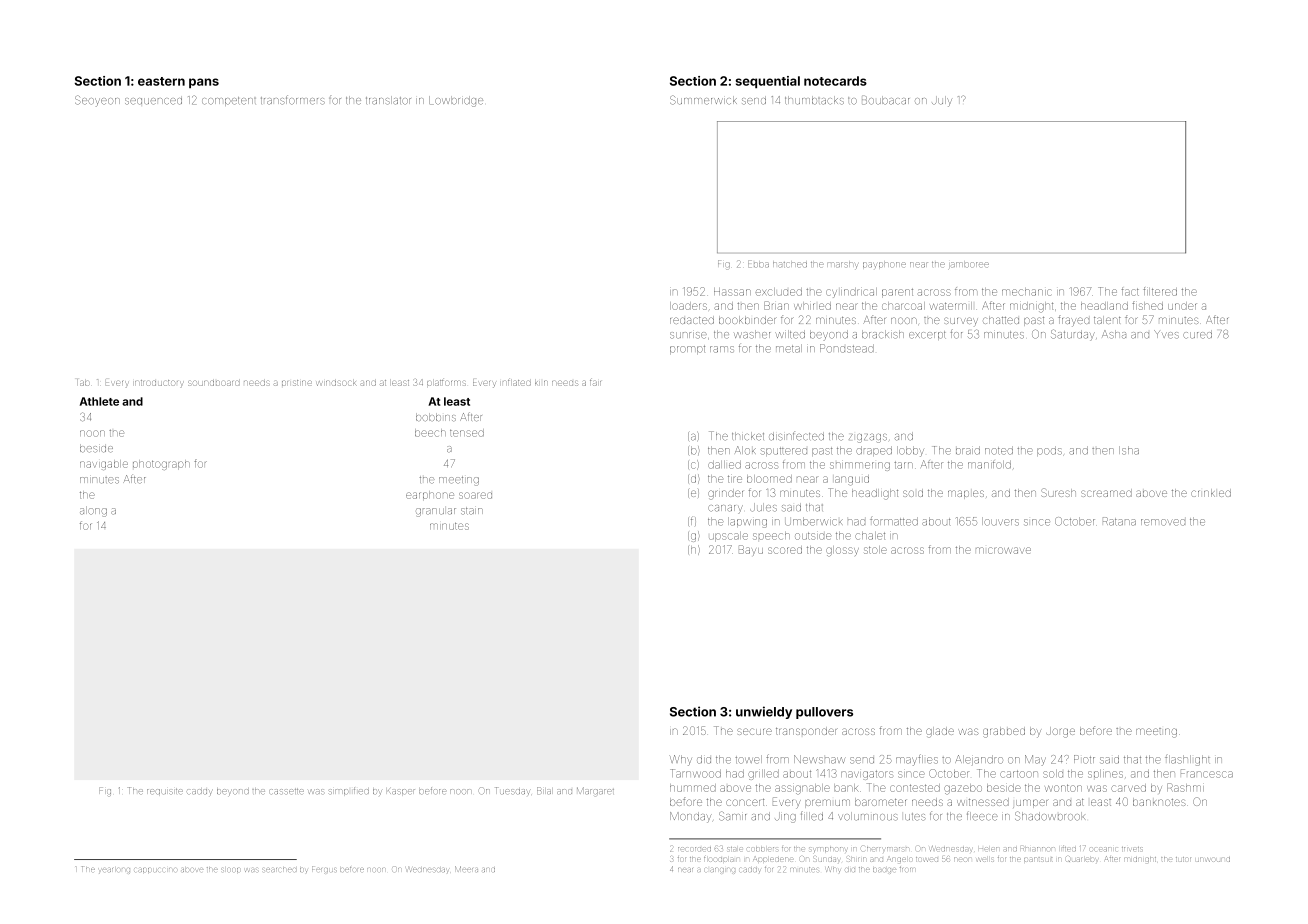 The height and width of the screenshot is (924, 1308). Describe the element at coordinates (758, 264) in the screenshot. I see `Ebba` at that location.
